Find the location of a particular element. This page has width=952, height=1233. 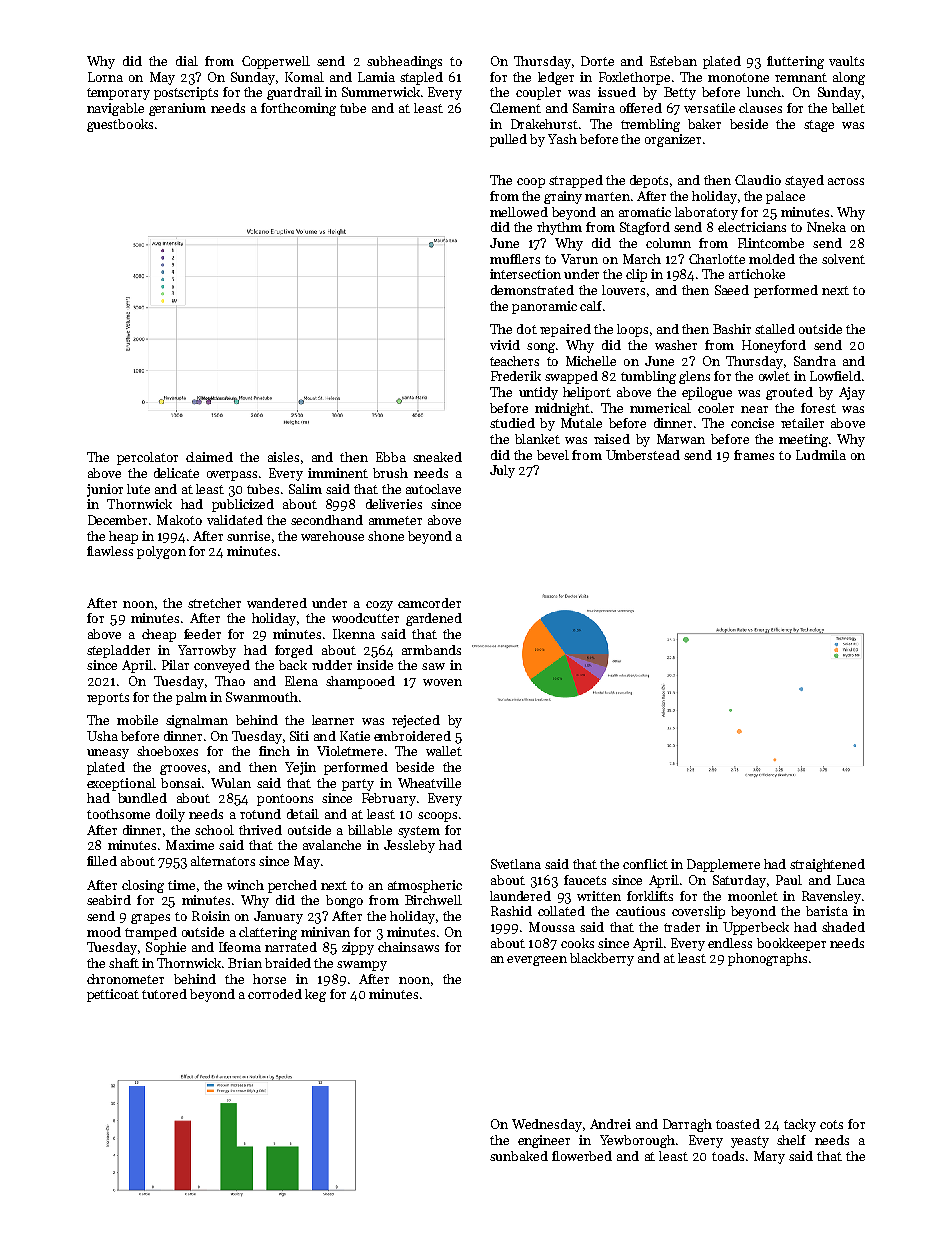

guestbooks is located at coordinates (120, 125).
